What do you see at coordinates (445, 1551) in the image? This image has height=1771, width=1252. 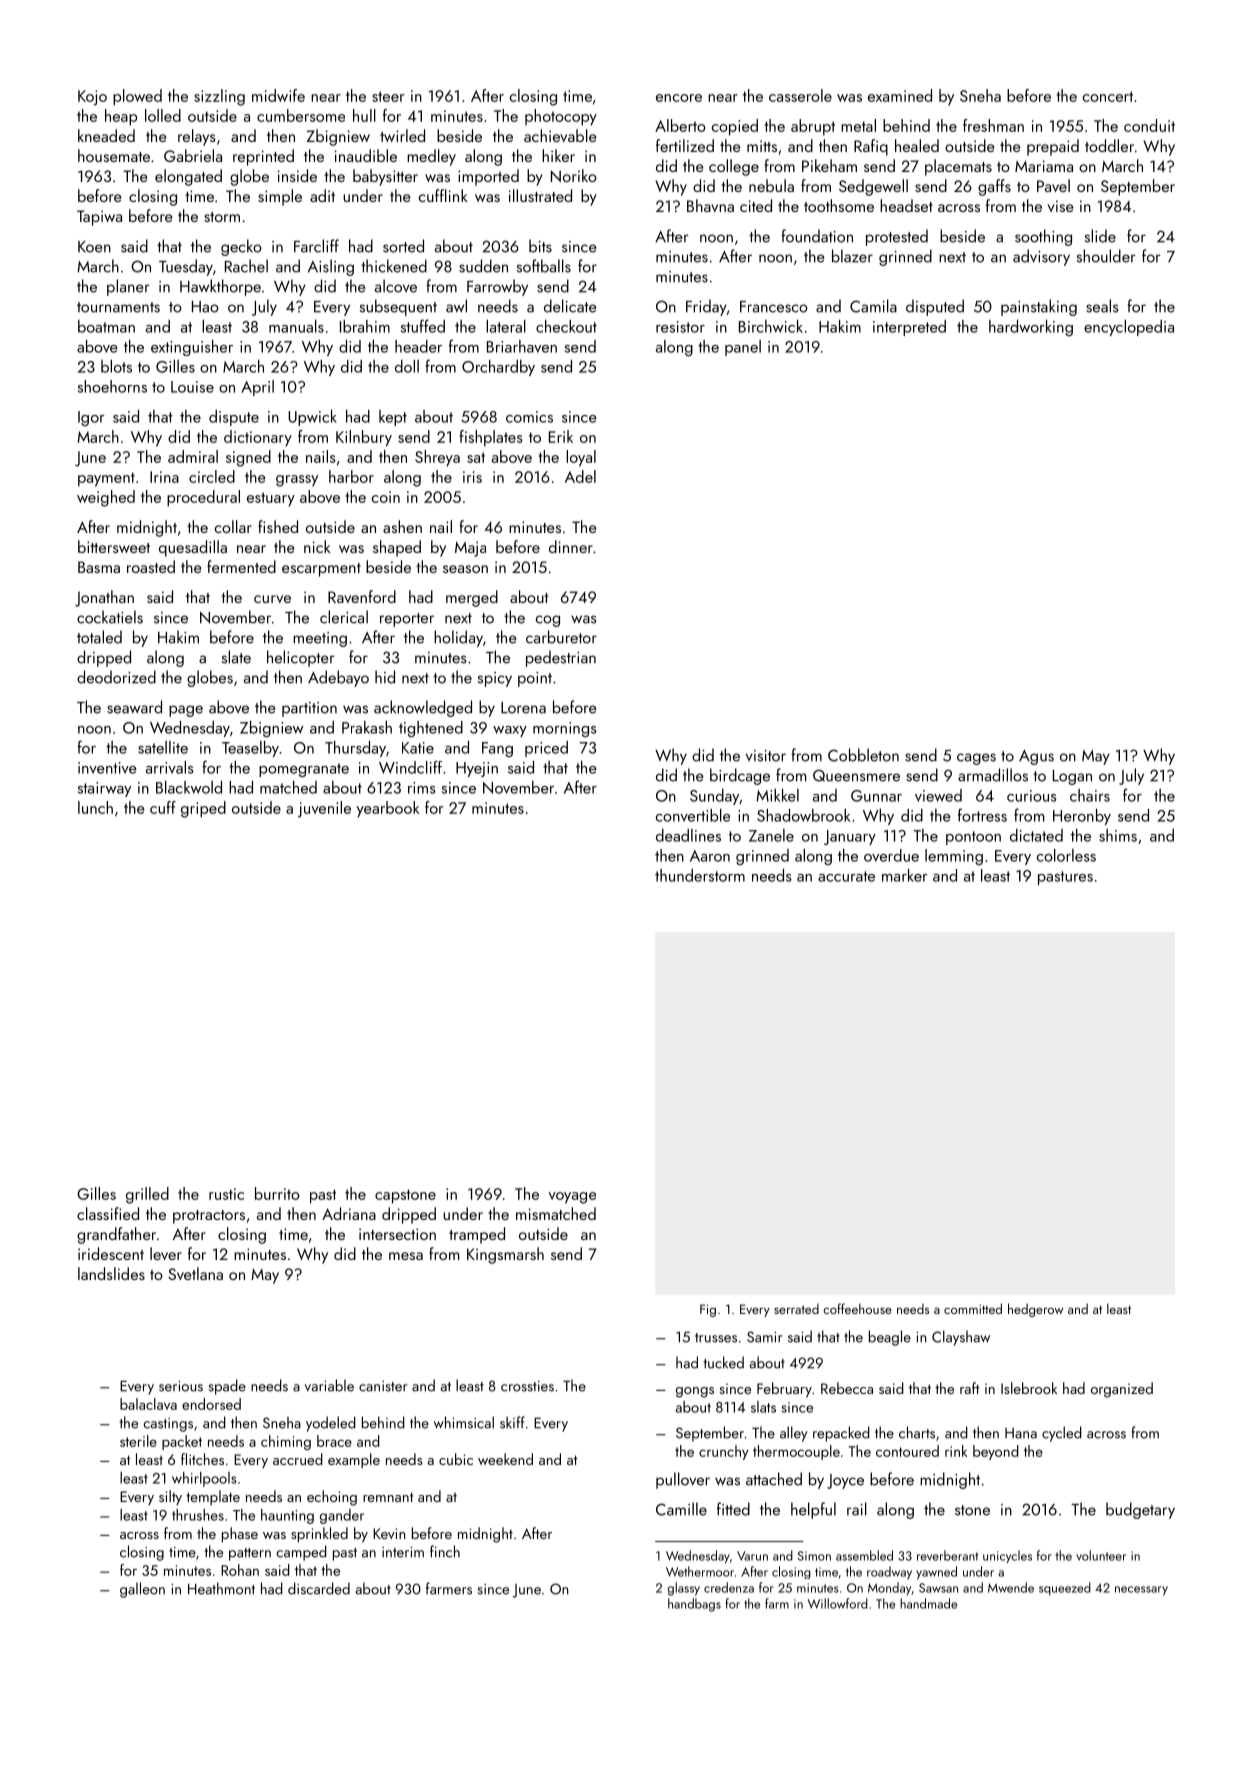 I see `finch` at bounding box center [445, 1551].
